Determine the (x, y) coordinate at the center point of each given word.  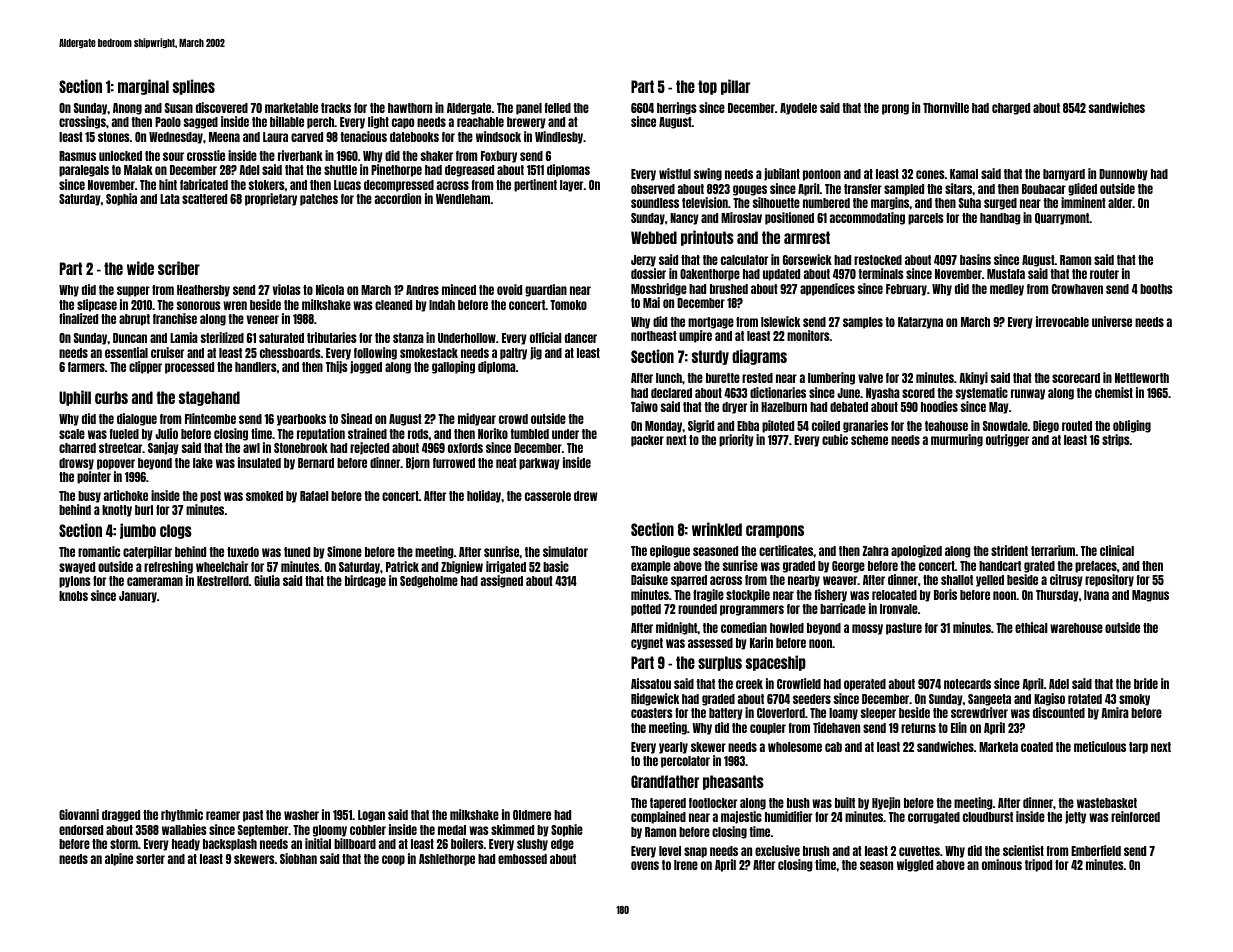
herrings (677, 108)
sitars (958, 188)
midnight (677, 628)
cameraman (155, 581)
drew (585, 496)
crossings (82, 122)
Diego (1046, 426)
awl (251, 448)
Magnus (1150, 596)
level (670, 851)
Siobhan (298, 858)
